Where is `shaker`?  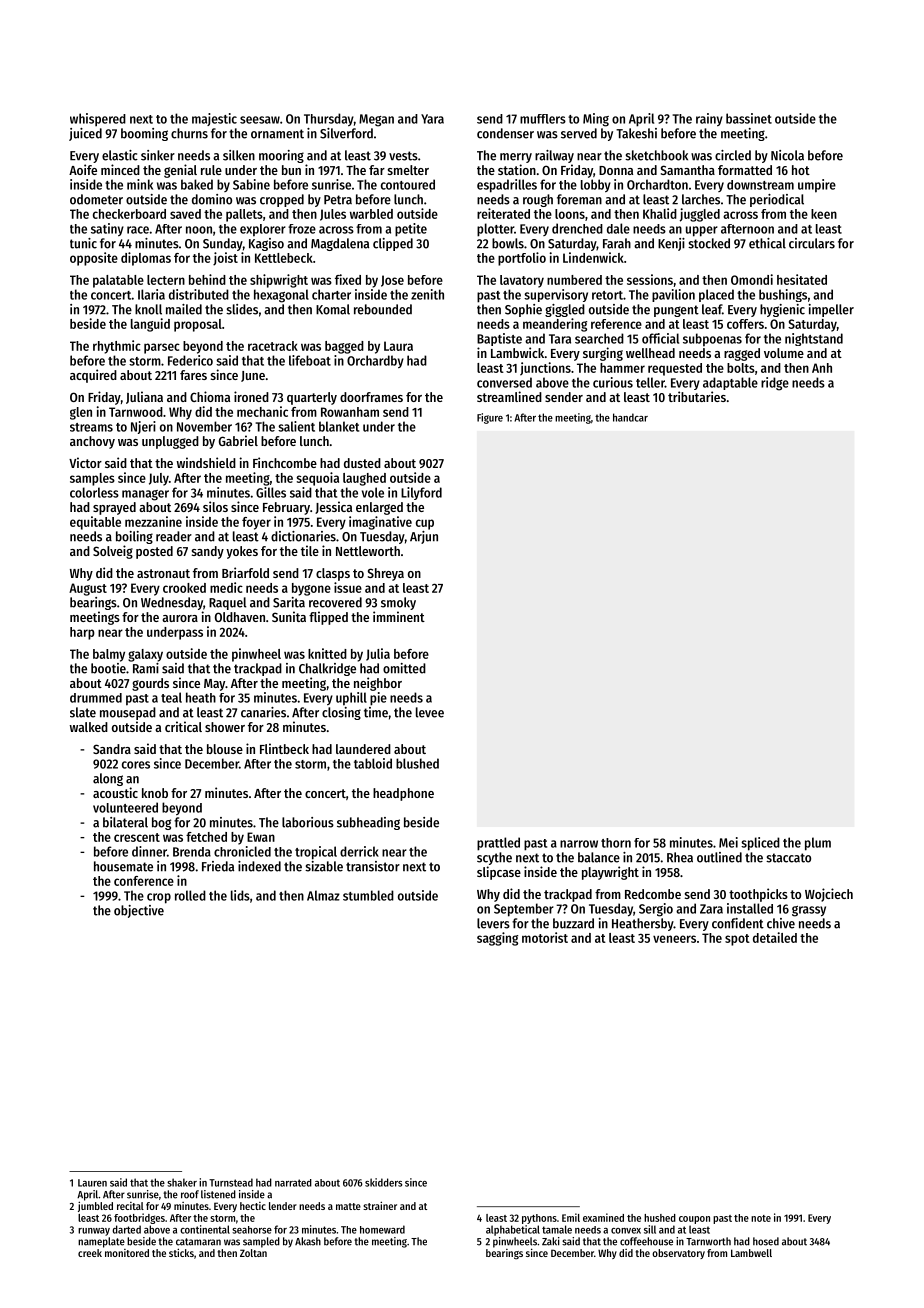
shaker is located at coordinates (182, 1182).
